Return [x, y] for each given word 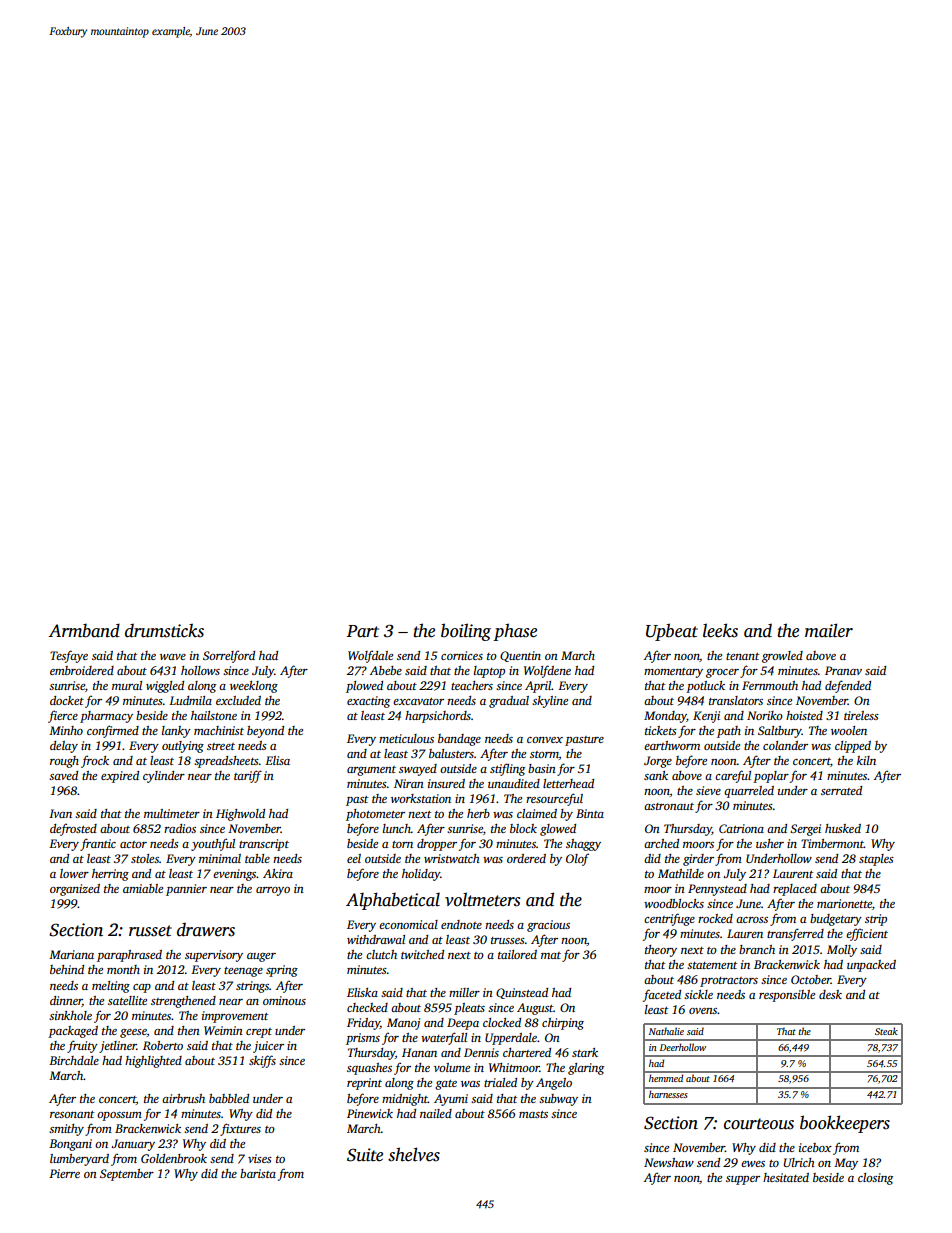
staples [876, 860]
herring [110, 875]
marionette [844, 903]
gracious [548, 926]
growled [782, 657]
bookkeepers [845, 1124]
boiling [466, 632]
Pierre [64, 1173]
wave [173, 657]
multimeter [172, 813]
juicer [268, 1047]
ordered [526, 858]
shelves [414, 1154]
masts [533, 1114]
